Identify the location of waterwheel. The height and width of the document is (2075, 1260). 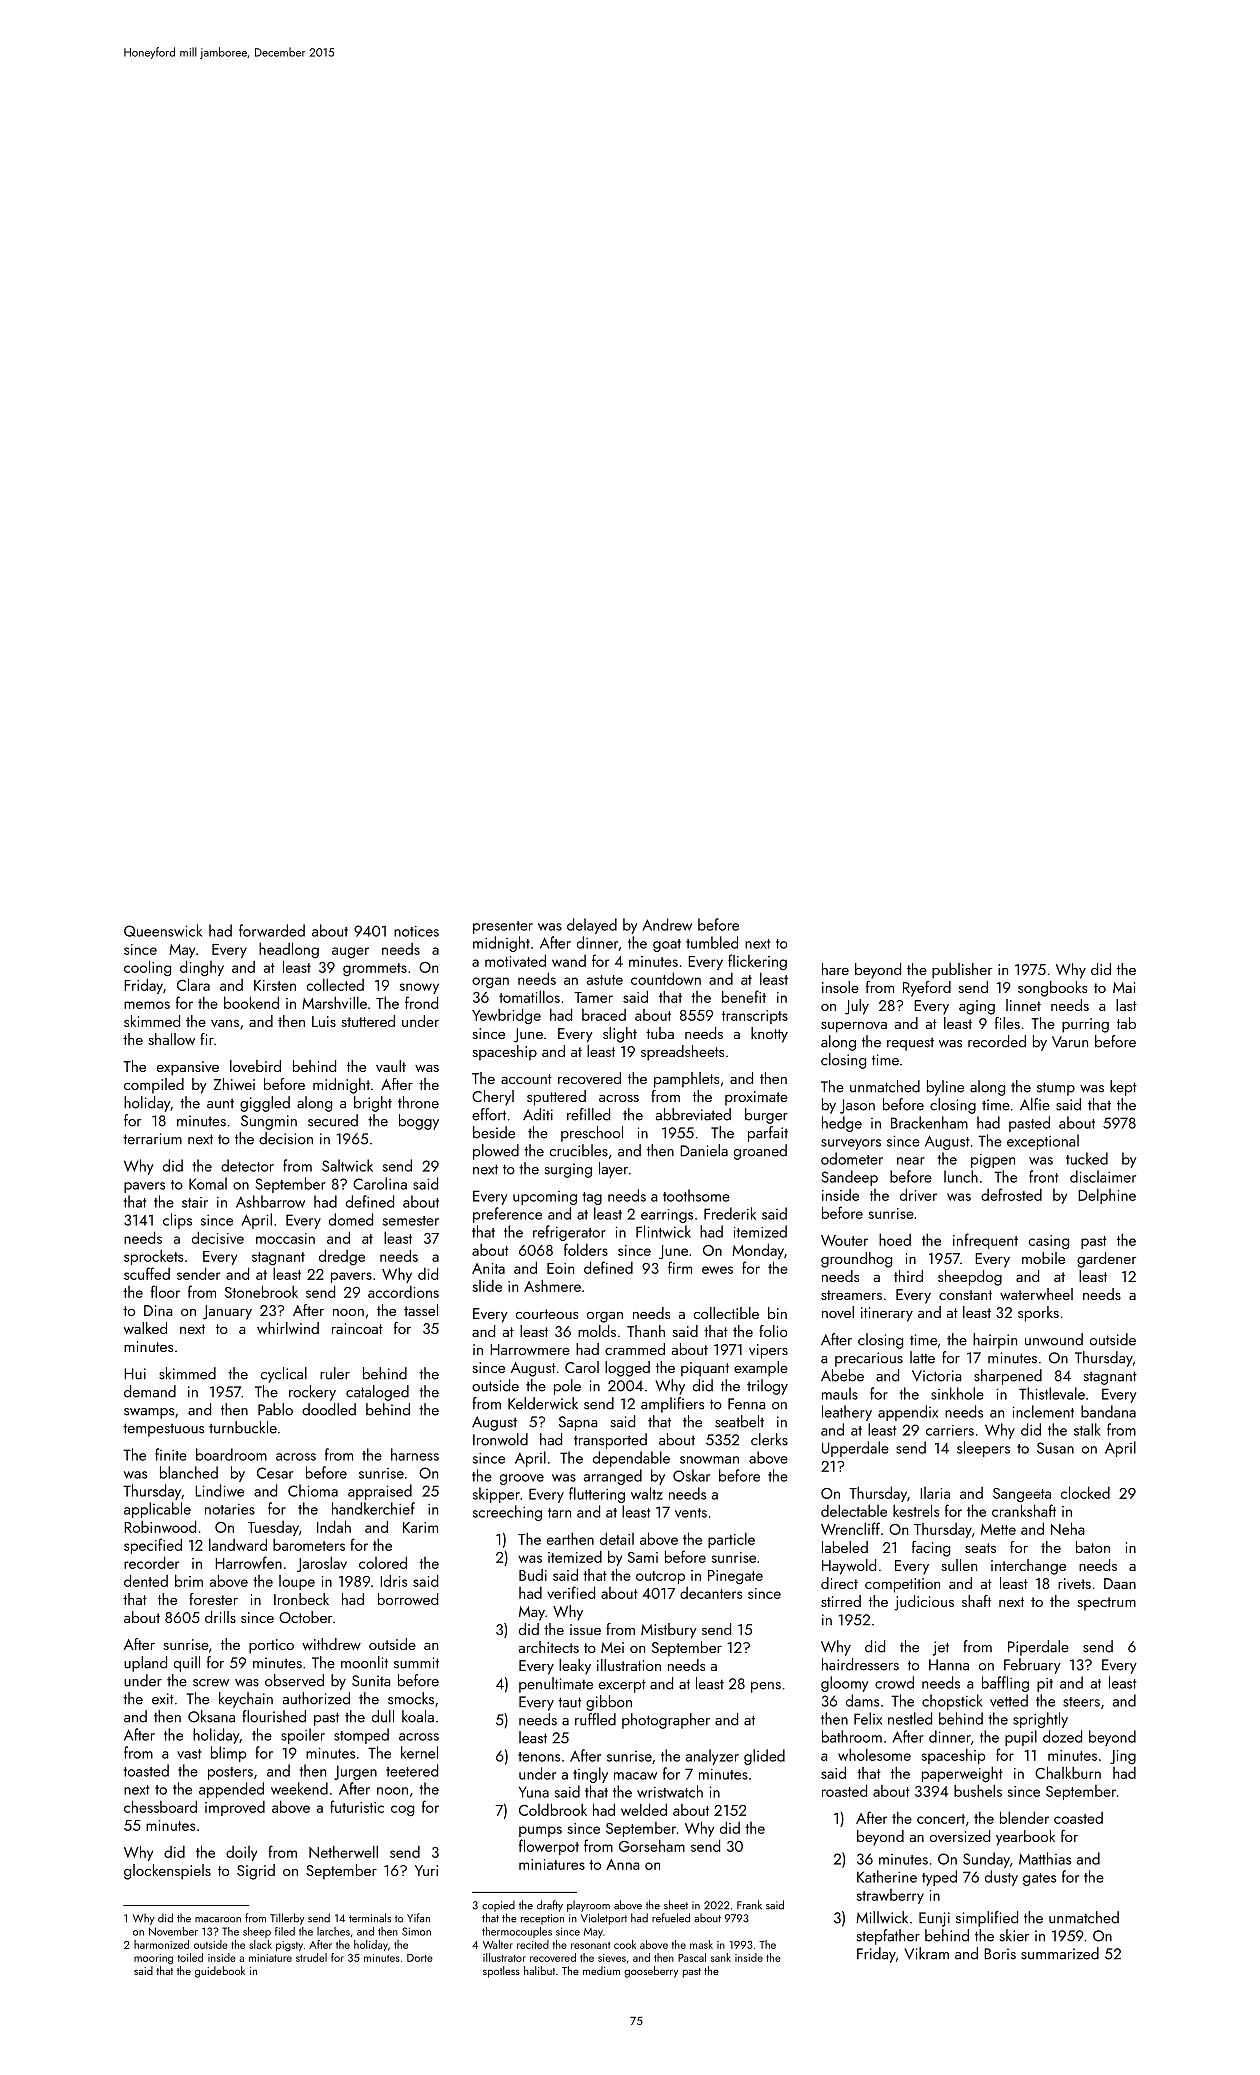
(1036, 1294).
